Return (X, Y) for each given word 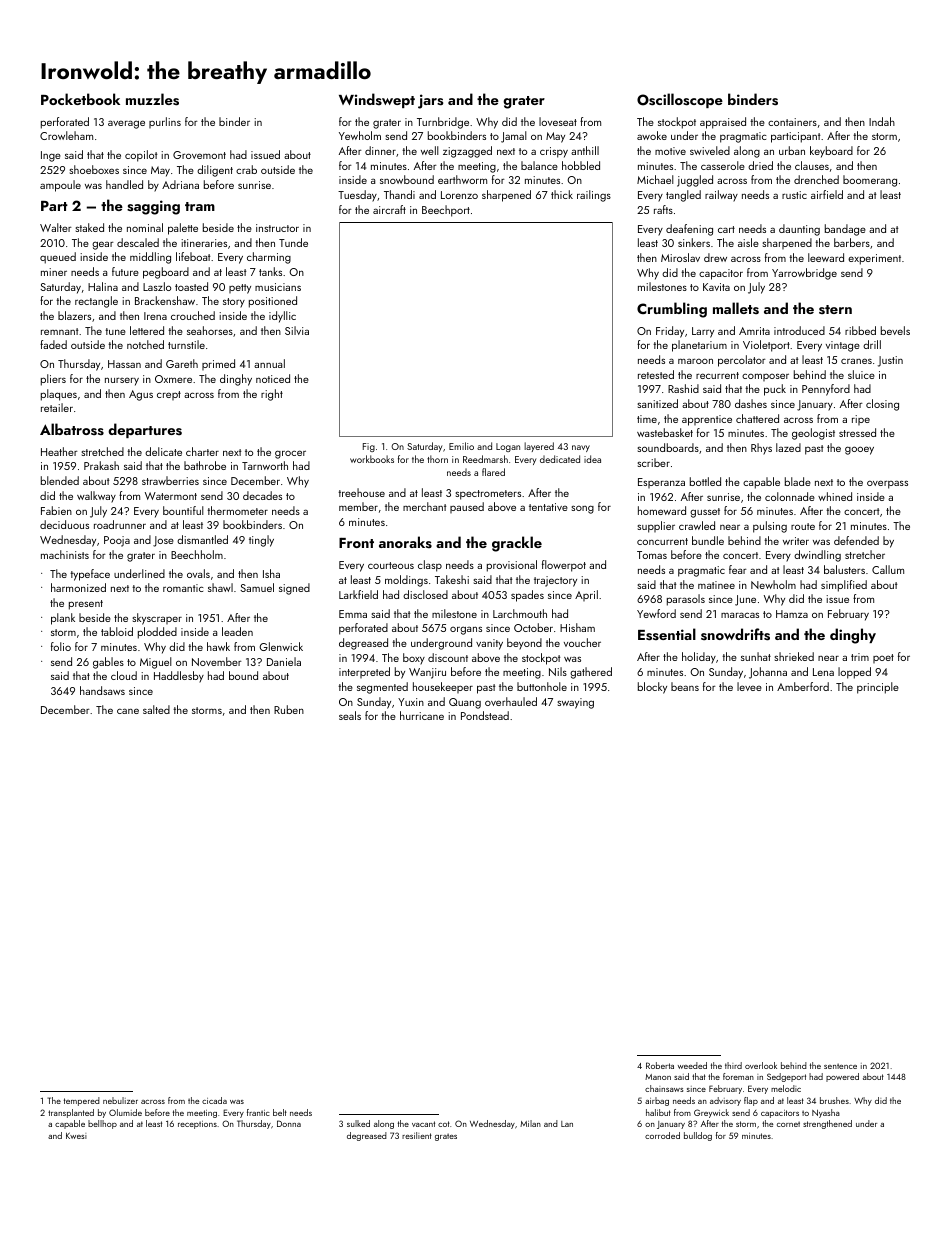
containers (792, 122)
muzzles (152, 99)
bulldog (698, 1136)
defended (856, 540)
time (647, 419)
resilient (417, 1135)
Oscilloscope (680, 100)
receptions (197, 1125)
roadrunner (120, 524)
